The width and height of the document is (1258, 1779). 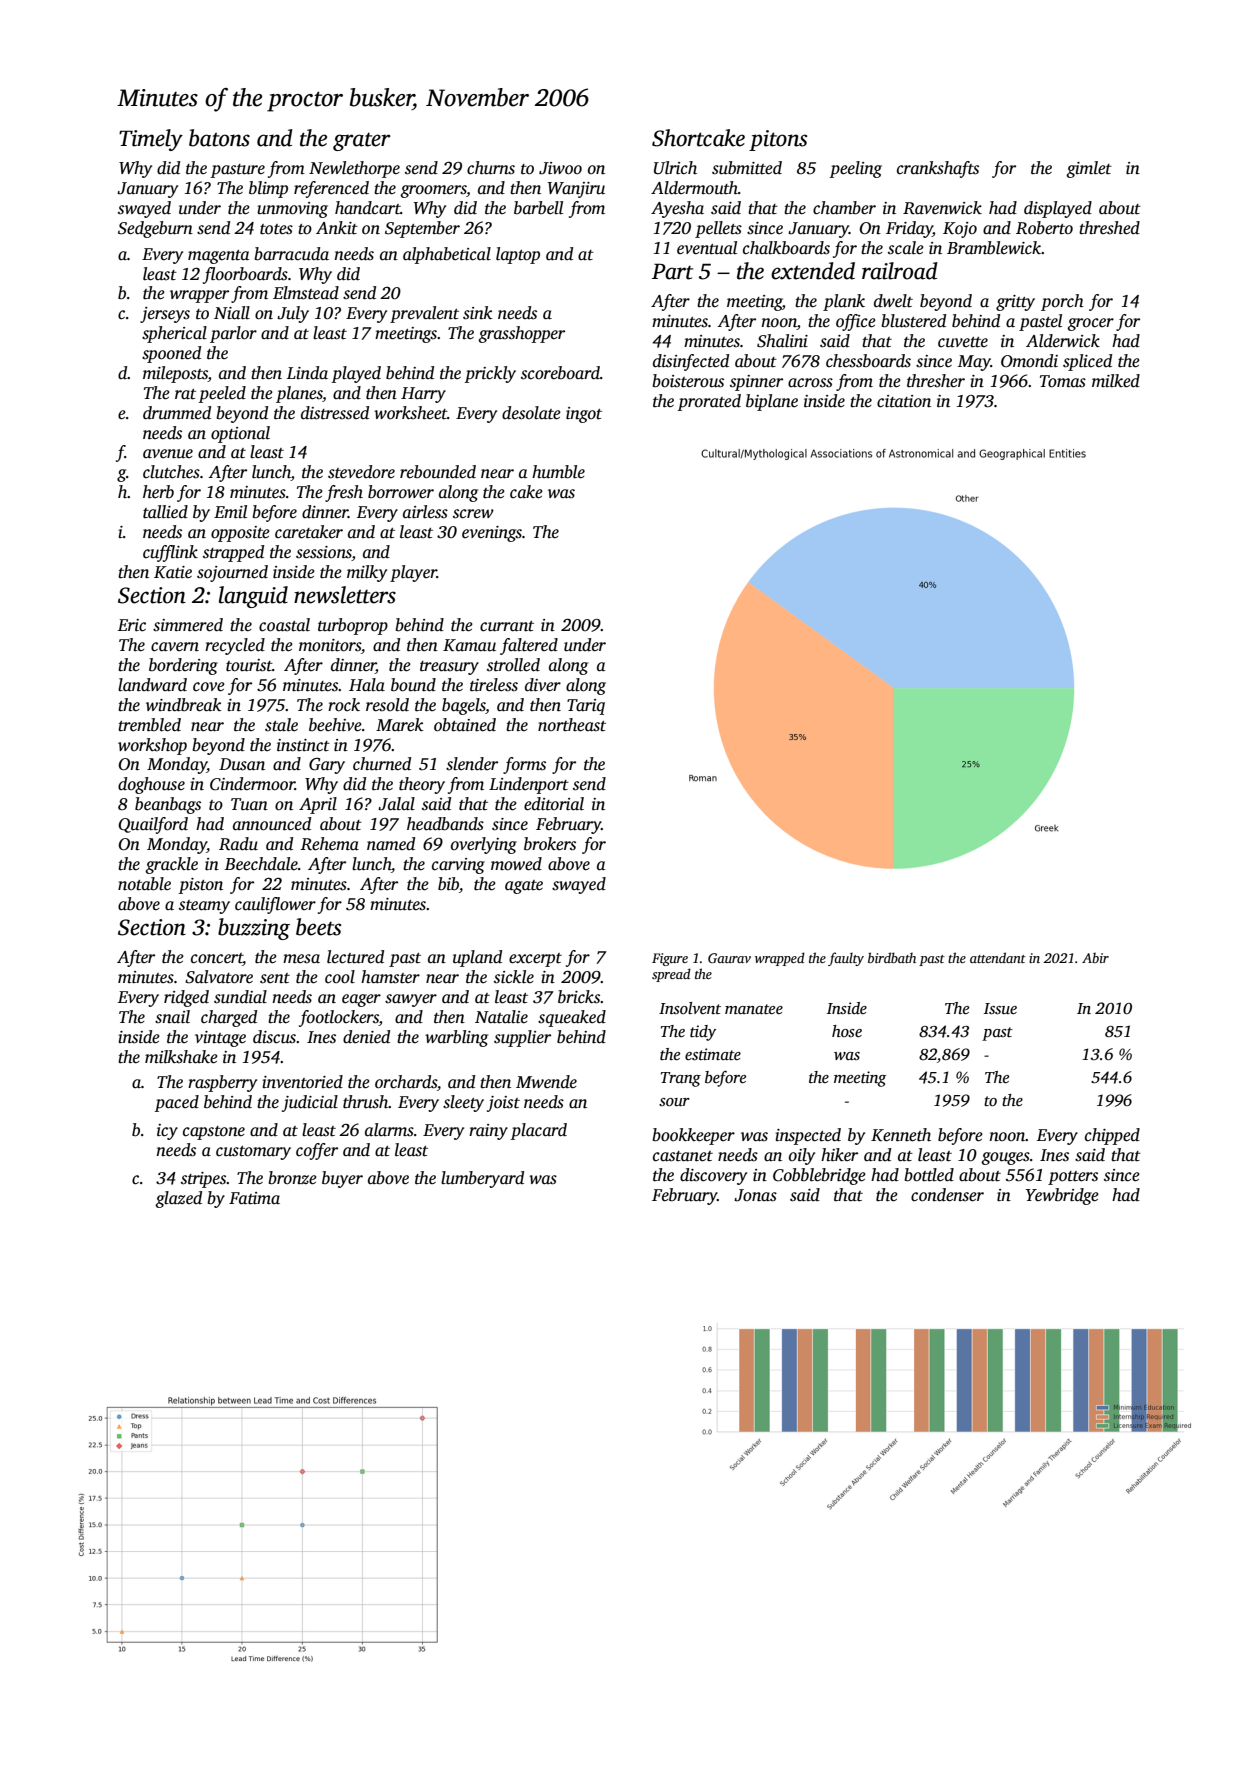 I want to click on currant, so click(x=507, y=626).
